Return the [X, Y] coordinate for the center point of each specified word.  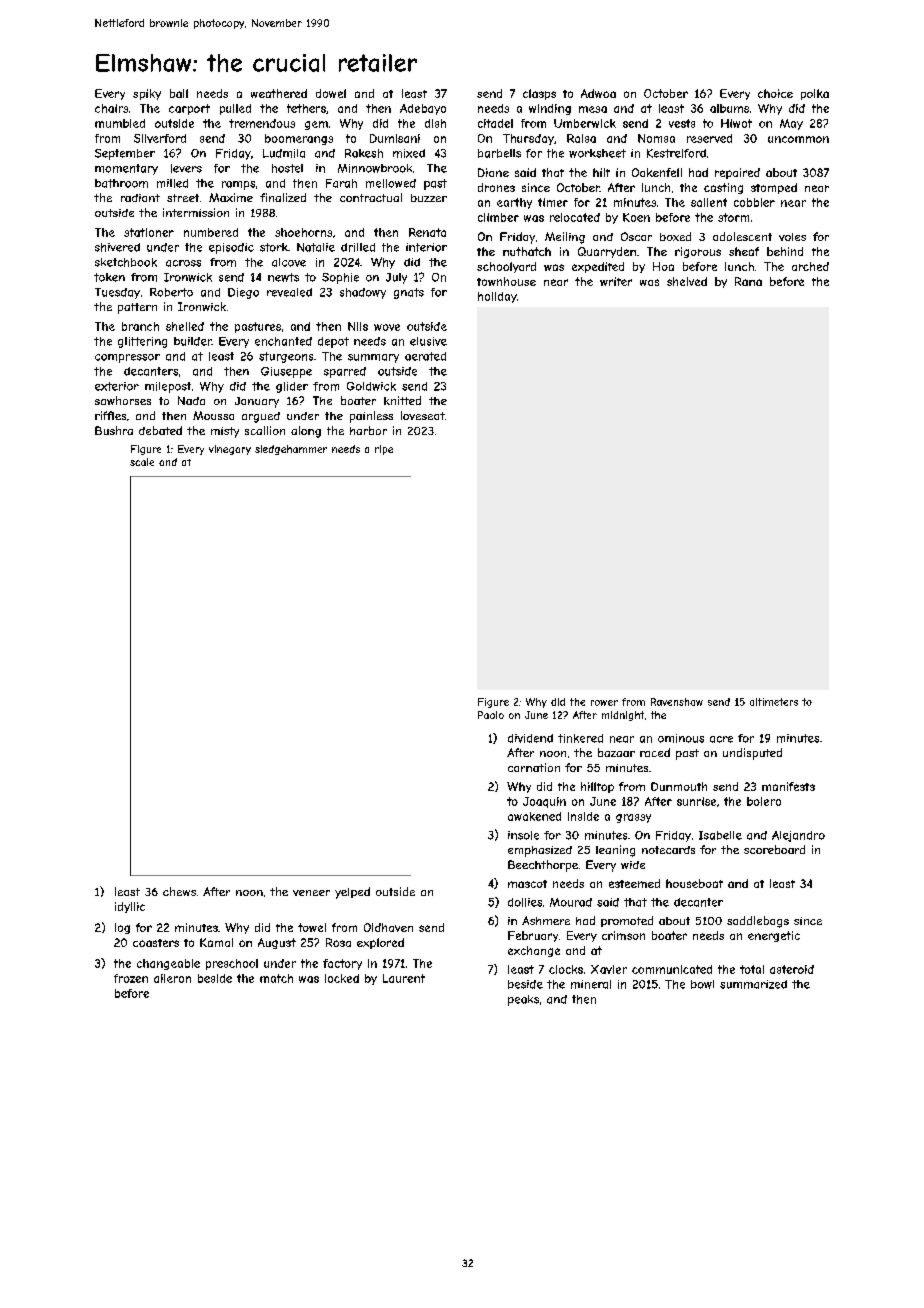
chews [179, 891]
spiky [147, 94]
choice [775, 93]
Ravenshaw [677, 702]
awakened [534, 816]
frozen [131, 978]
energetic [774, 936]
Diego [243, 293]
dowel [331, 93]
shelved [687, 281]
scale [142, 462]
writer [616, 281]
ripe [384, 450]
